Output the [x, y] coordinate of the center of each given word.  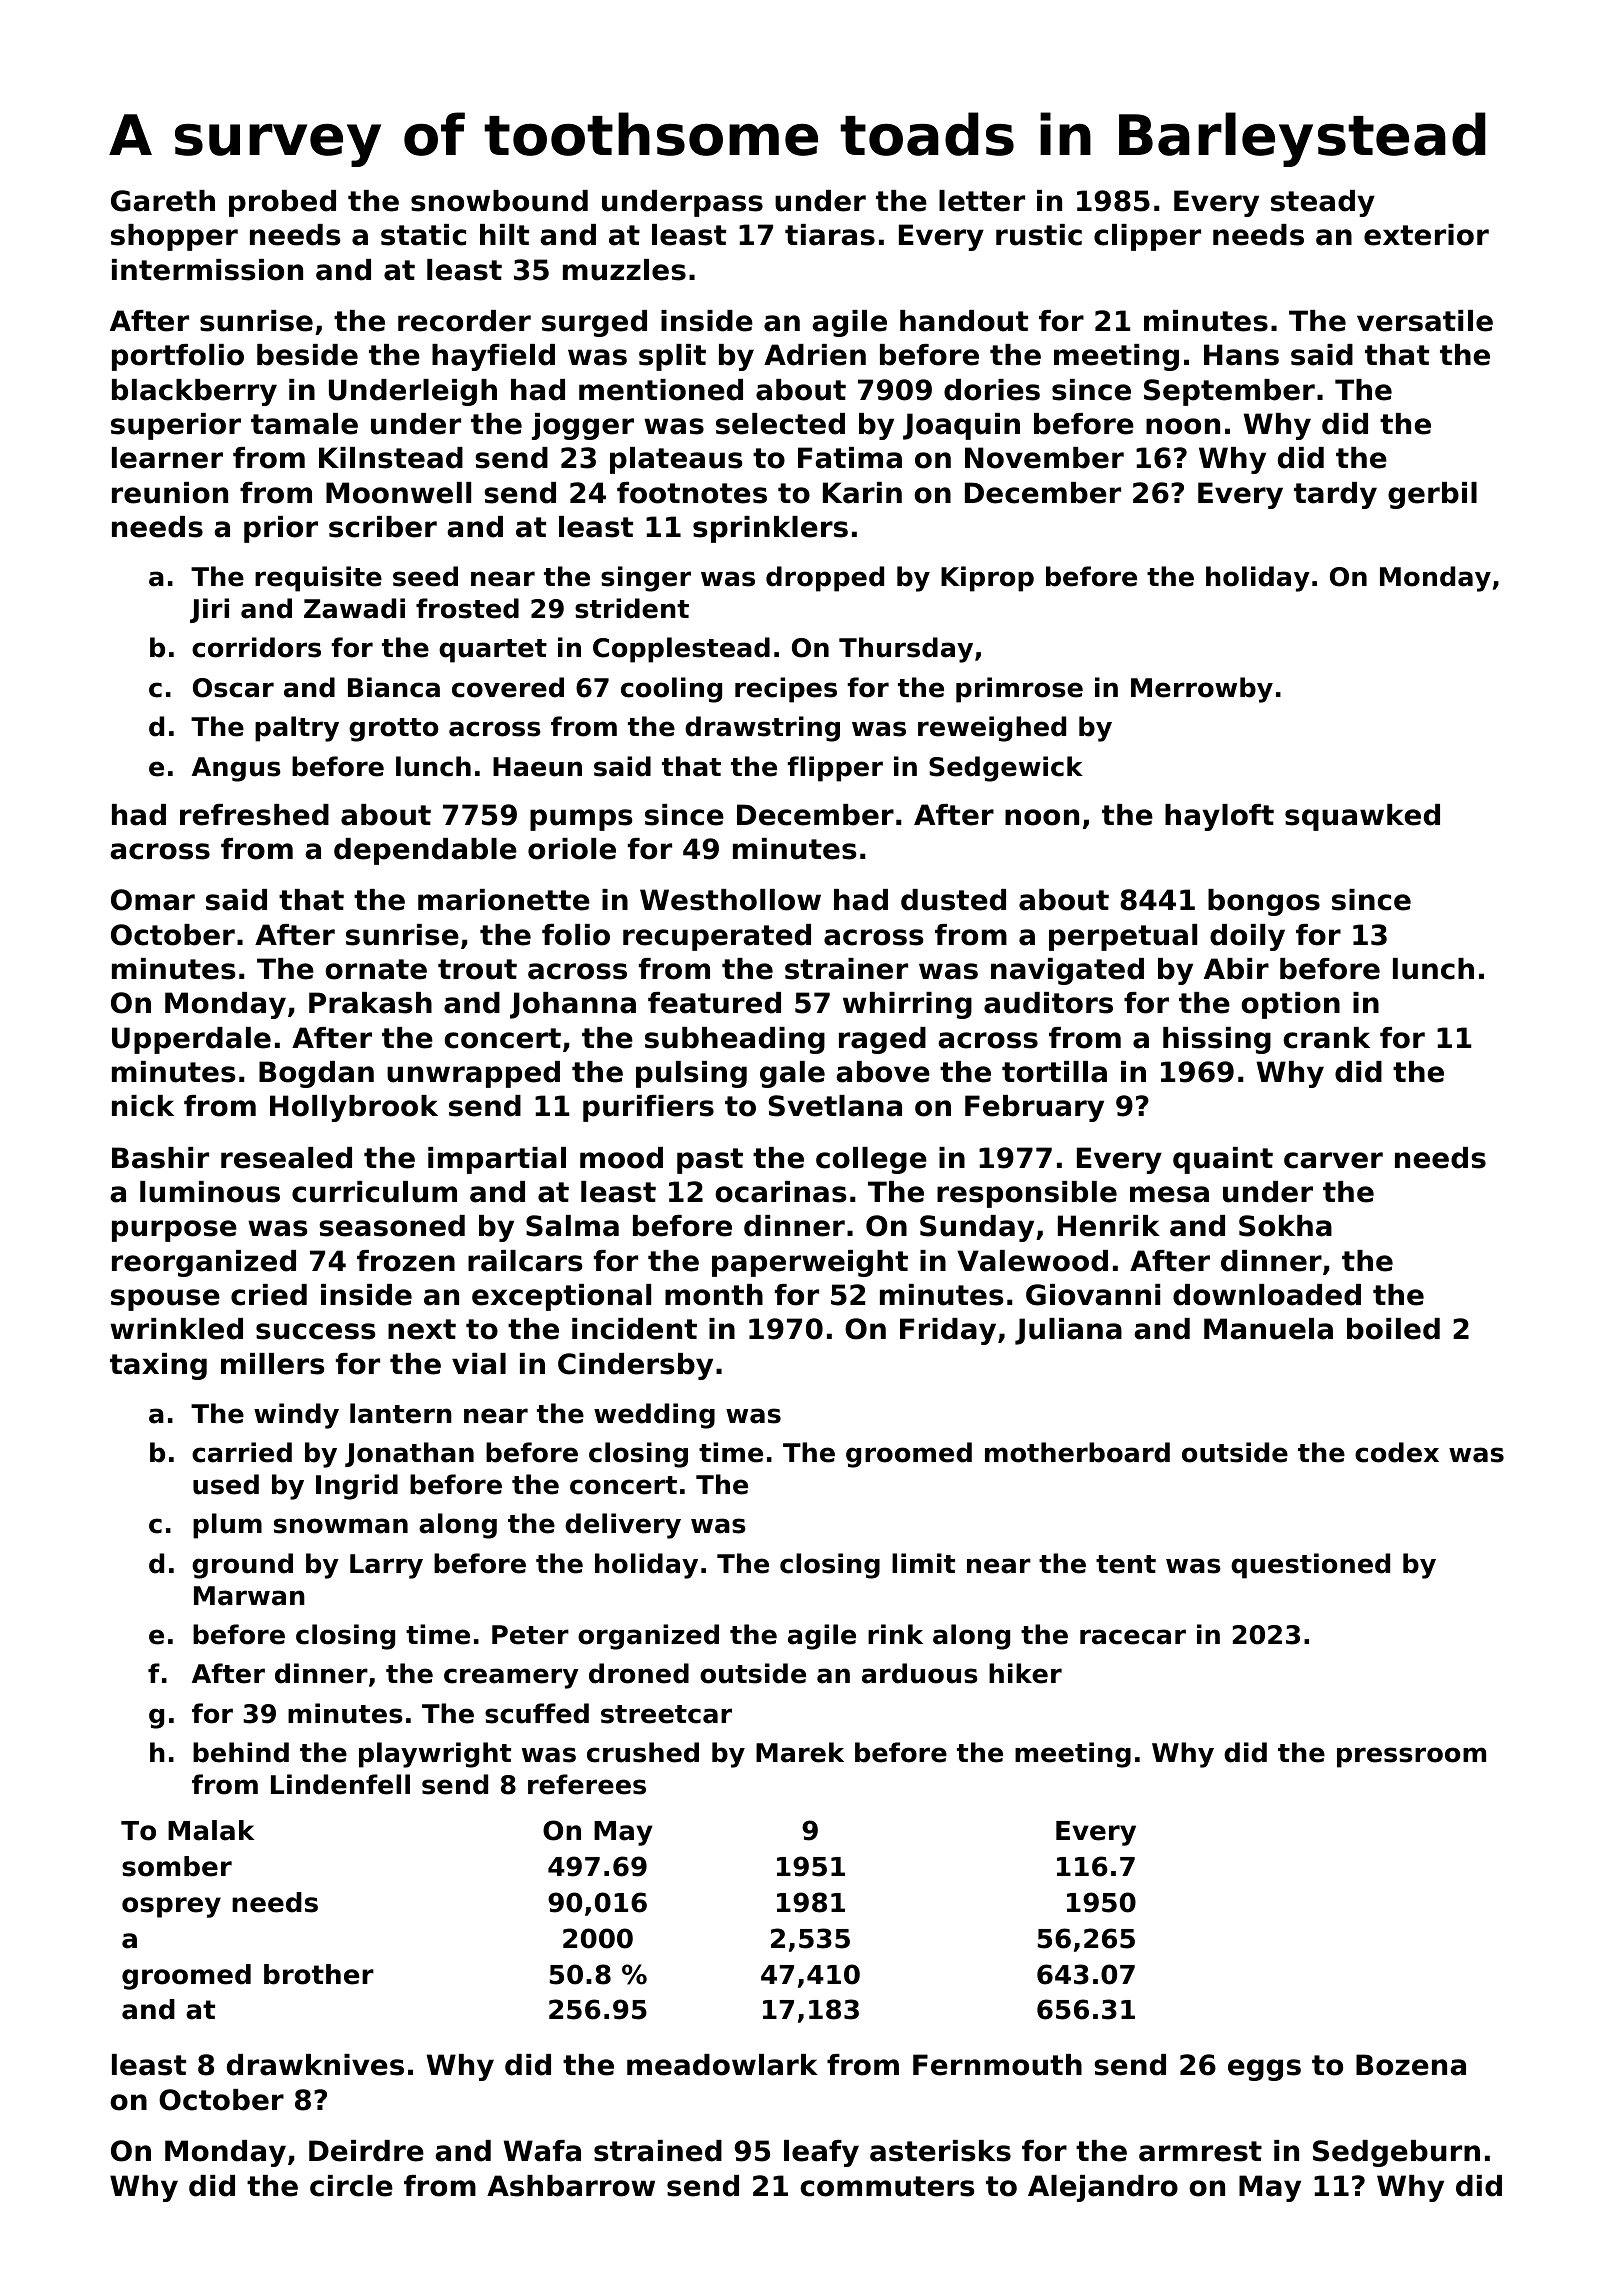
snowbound [499, 201]
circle [351, 2186]
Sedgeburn [1396, 2153]
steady [1323, 203]
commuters [887, 2186]
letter [982, 201]
